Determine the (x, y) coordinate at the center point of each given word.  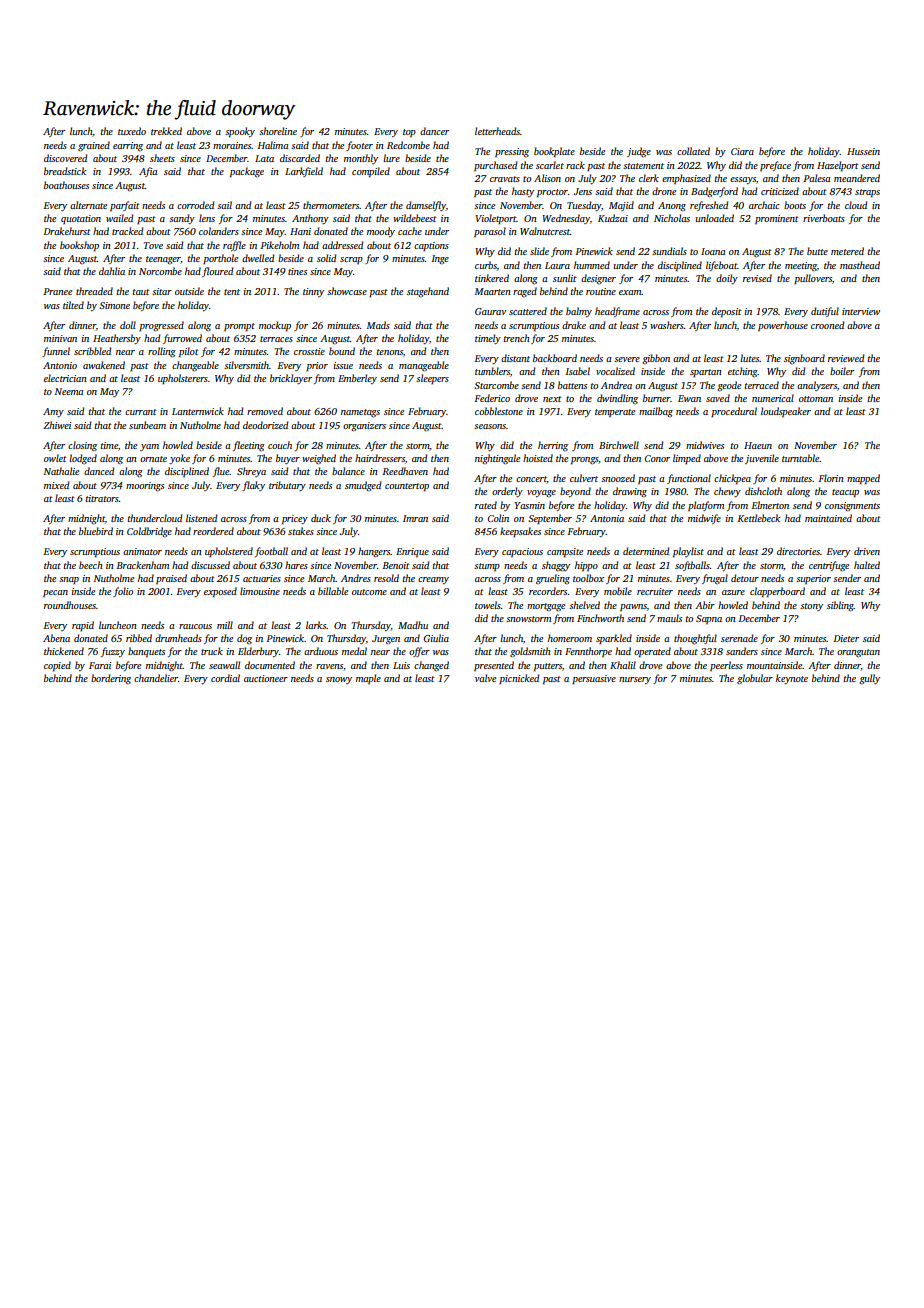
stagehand (428, 292)
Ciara (742, 151)
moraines (232, 145)
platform (706, 506)
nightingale (497, 459)
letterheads (497, 131)
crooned (827, 325)
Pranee (57, 291)
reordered (213, 531)
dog (244, 639)
